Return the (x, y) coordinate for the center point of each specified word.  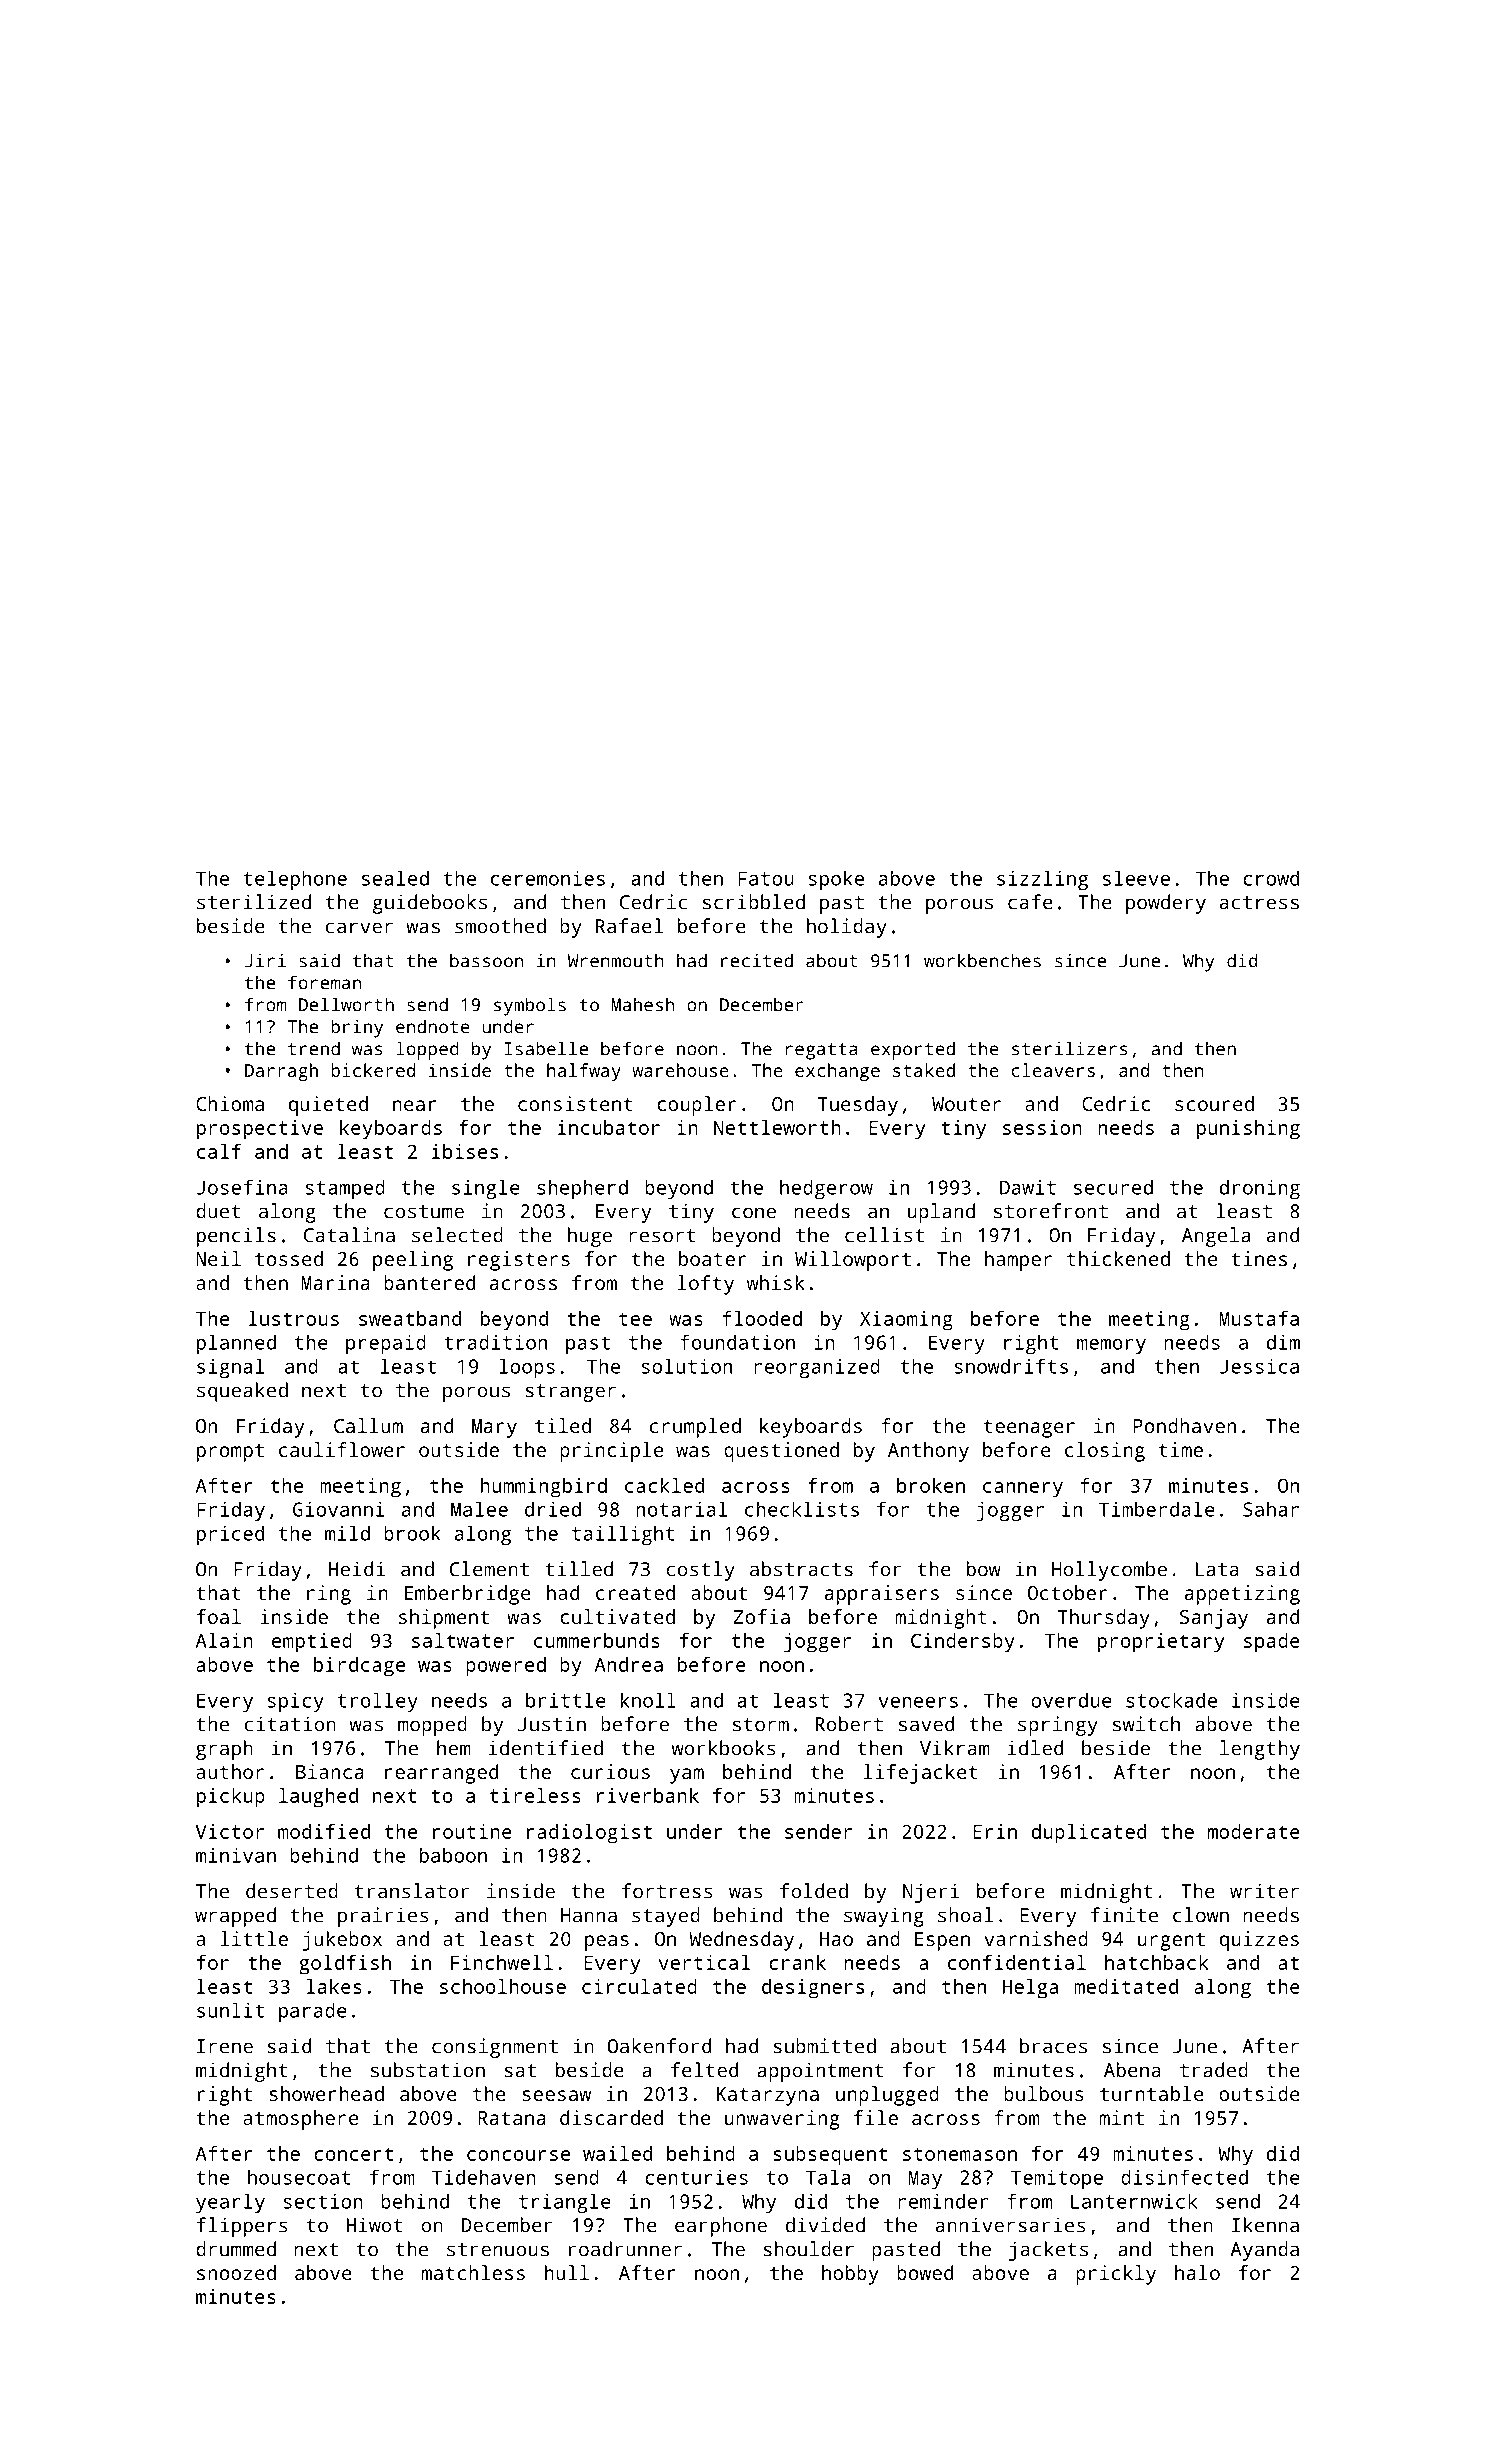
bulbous (1044, 2093)
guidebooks (430, 904)
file (876, 2117)
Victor (230, 1831)
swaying (884, 1917)
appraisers (882, 1595)
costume (424, 1212)
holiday (847, 928)
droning (1260, 1189)
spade (1272, 1643)
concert (353, 2154)
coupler (696, 1106)
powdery (1166, 904)
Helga (1030, 1989)
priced (230, 1535)
